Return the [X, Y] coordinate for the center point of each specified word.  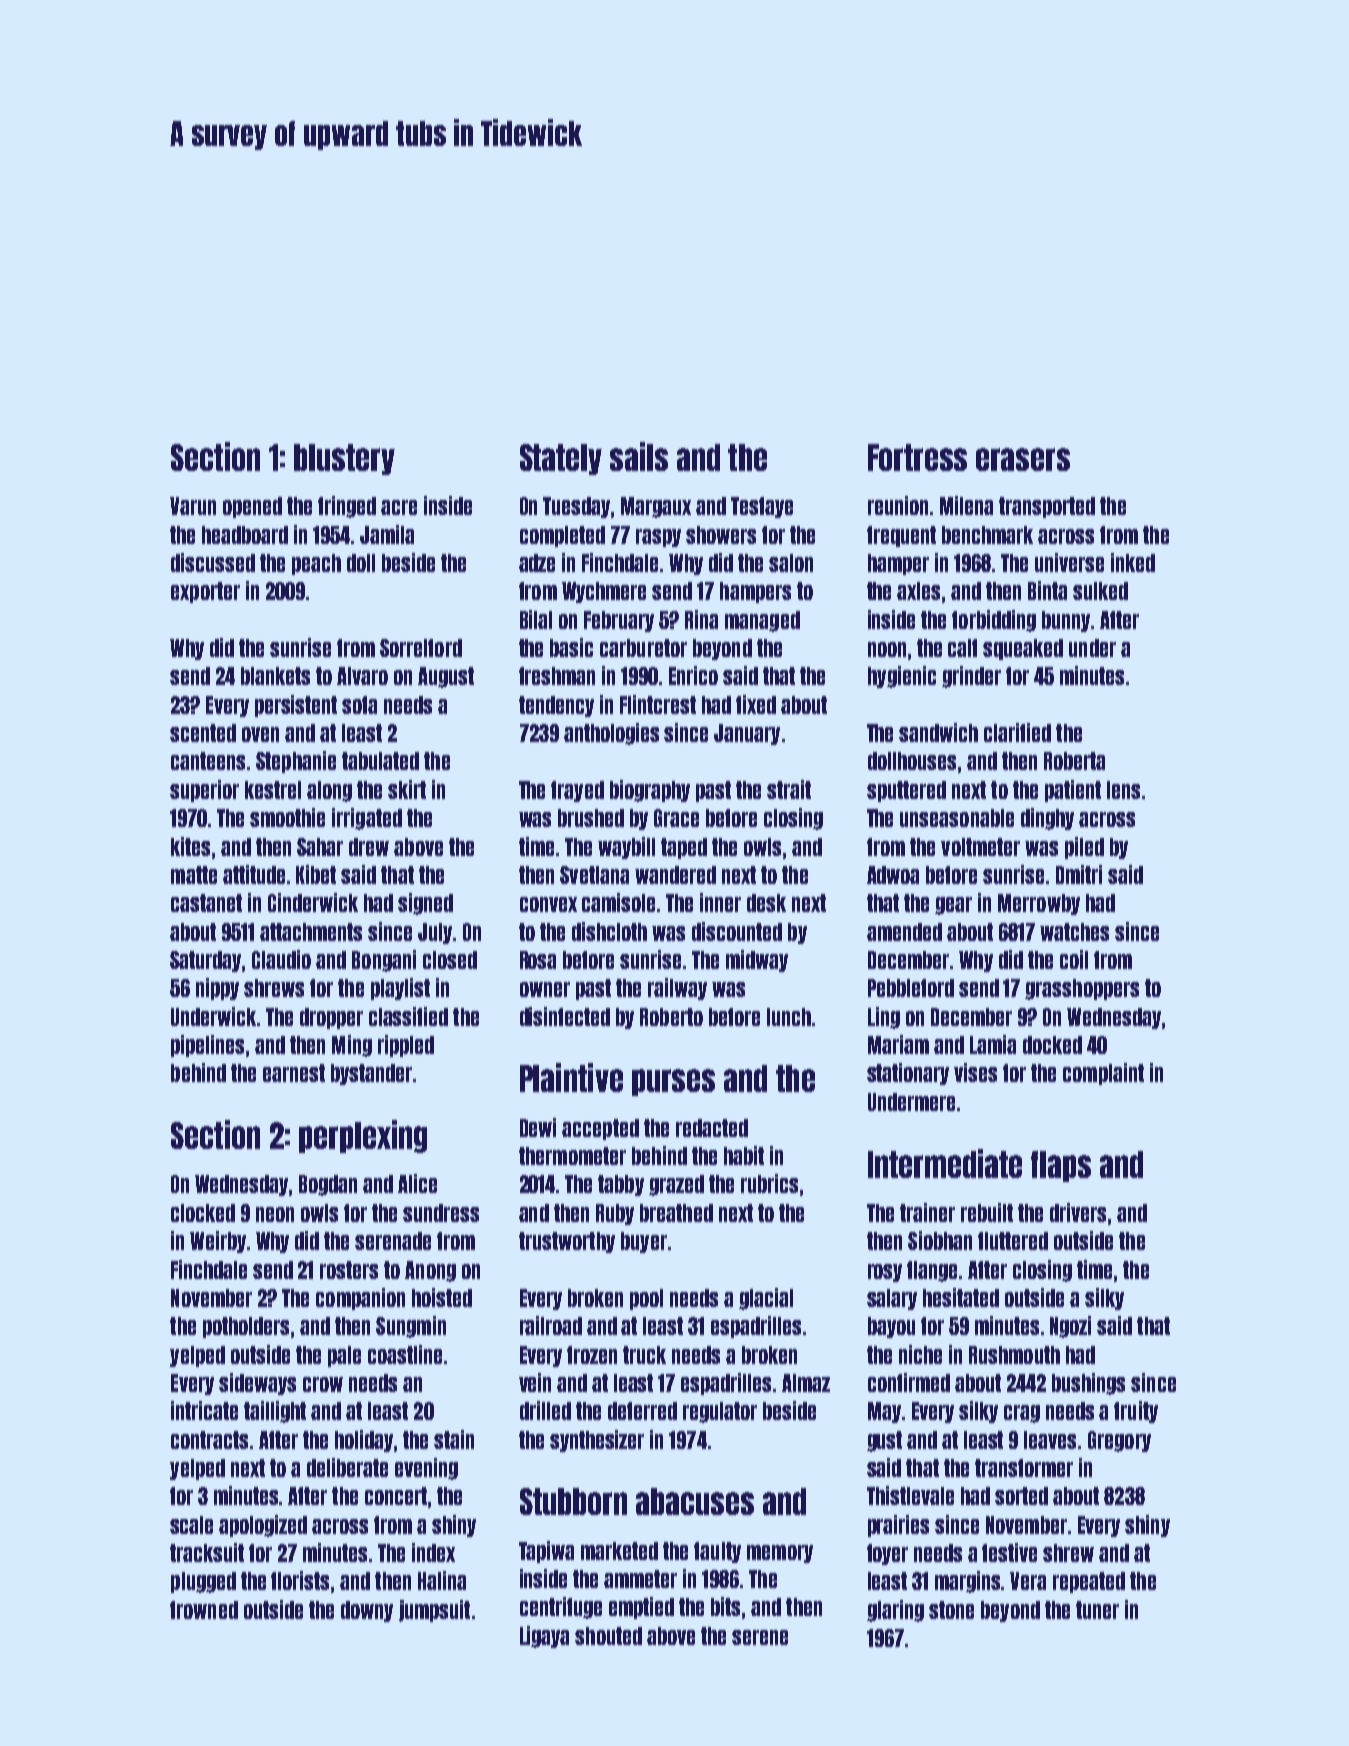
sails [639, 456]
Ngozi [1070, 1327]
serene [760, 1637]
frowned [204, 1610]
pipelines [207, 1046]
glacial [766, 1299]
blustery [344, 459]
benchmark [987, 535]
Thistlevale [910, 1495]
